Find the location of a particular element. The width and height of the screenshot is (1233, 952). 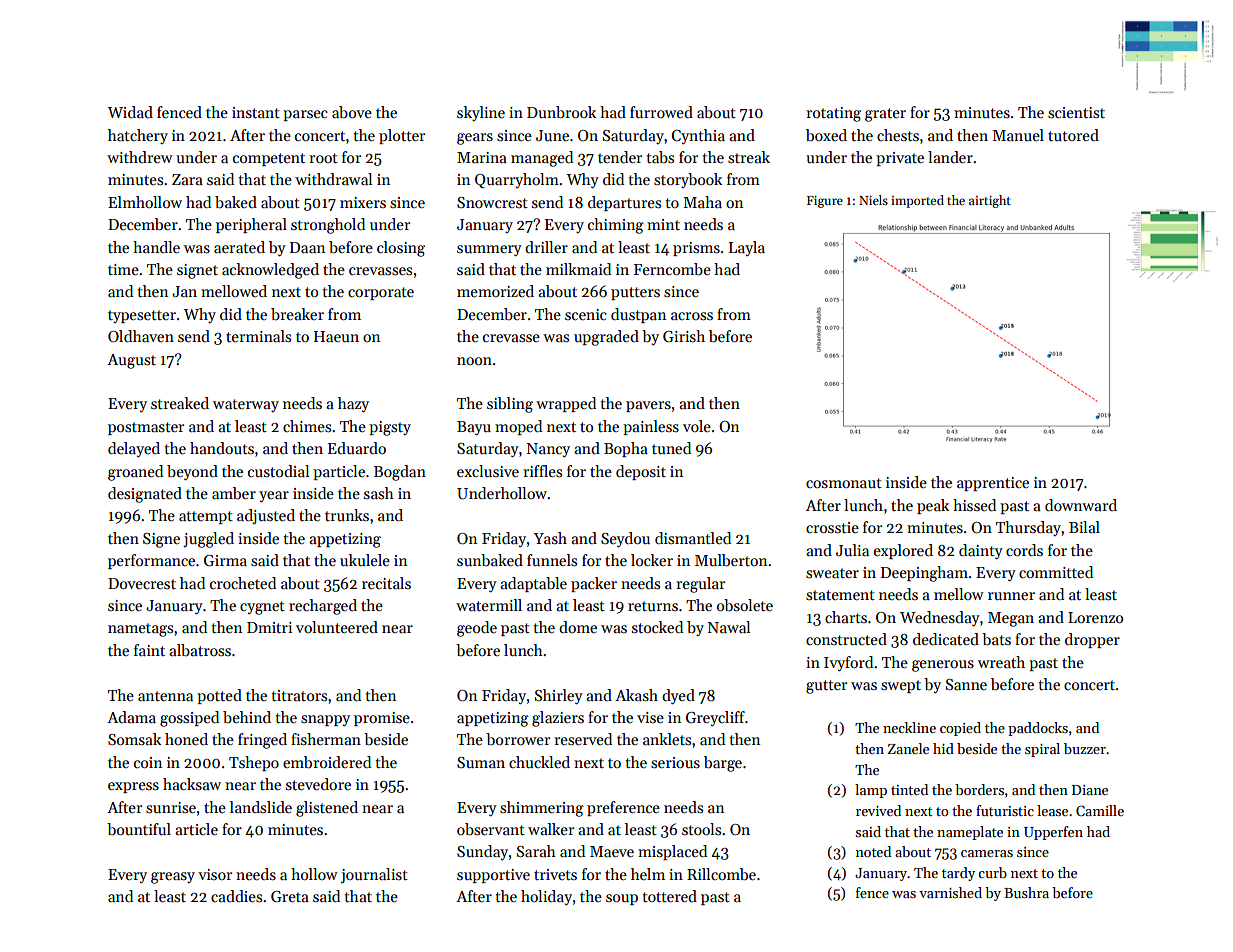

withdrew is located at coordinates (140, 157).
